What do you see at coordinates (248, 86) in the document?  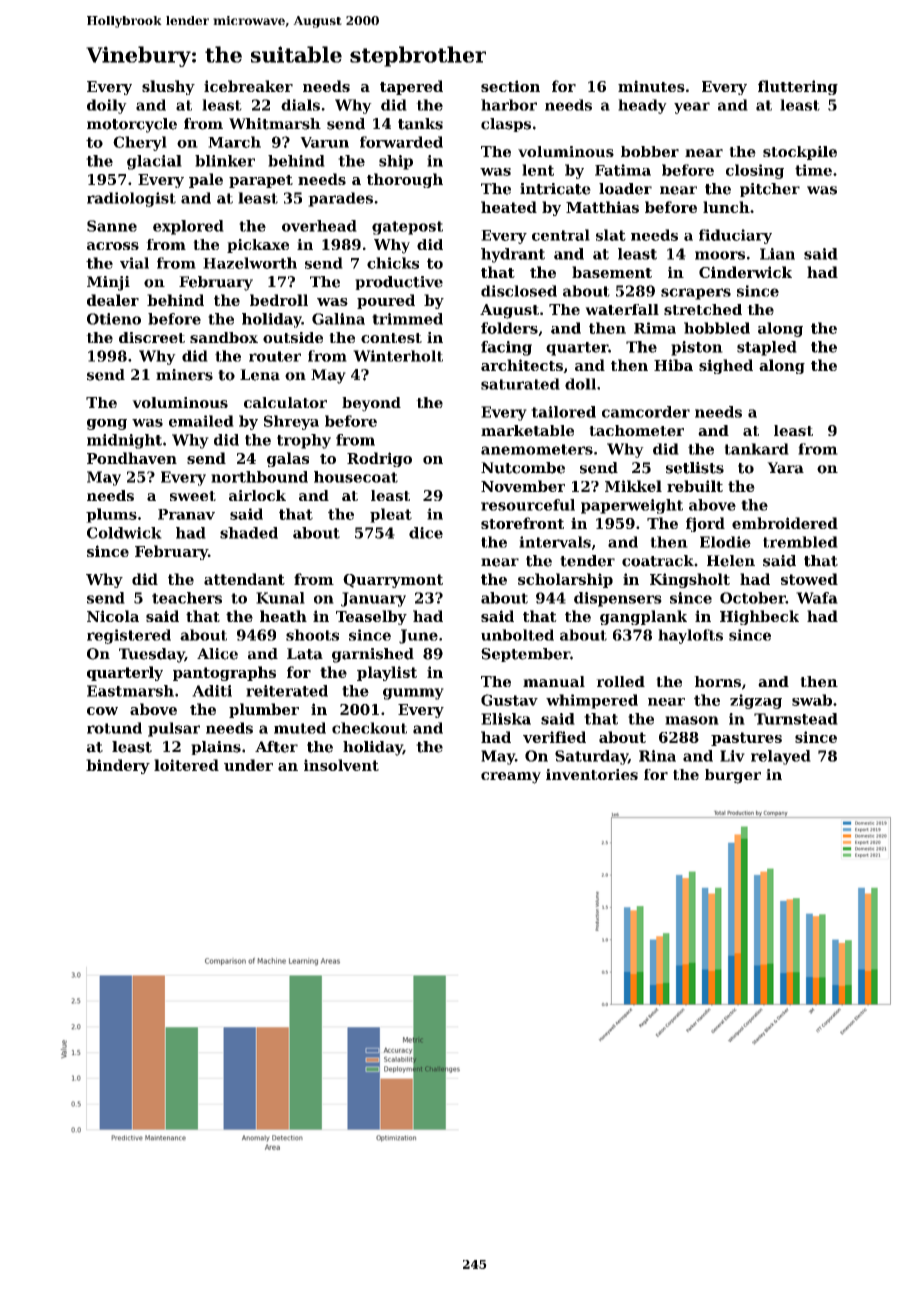 I see `icebreaker` at bounding box center [248, 86].
